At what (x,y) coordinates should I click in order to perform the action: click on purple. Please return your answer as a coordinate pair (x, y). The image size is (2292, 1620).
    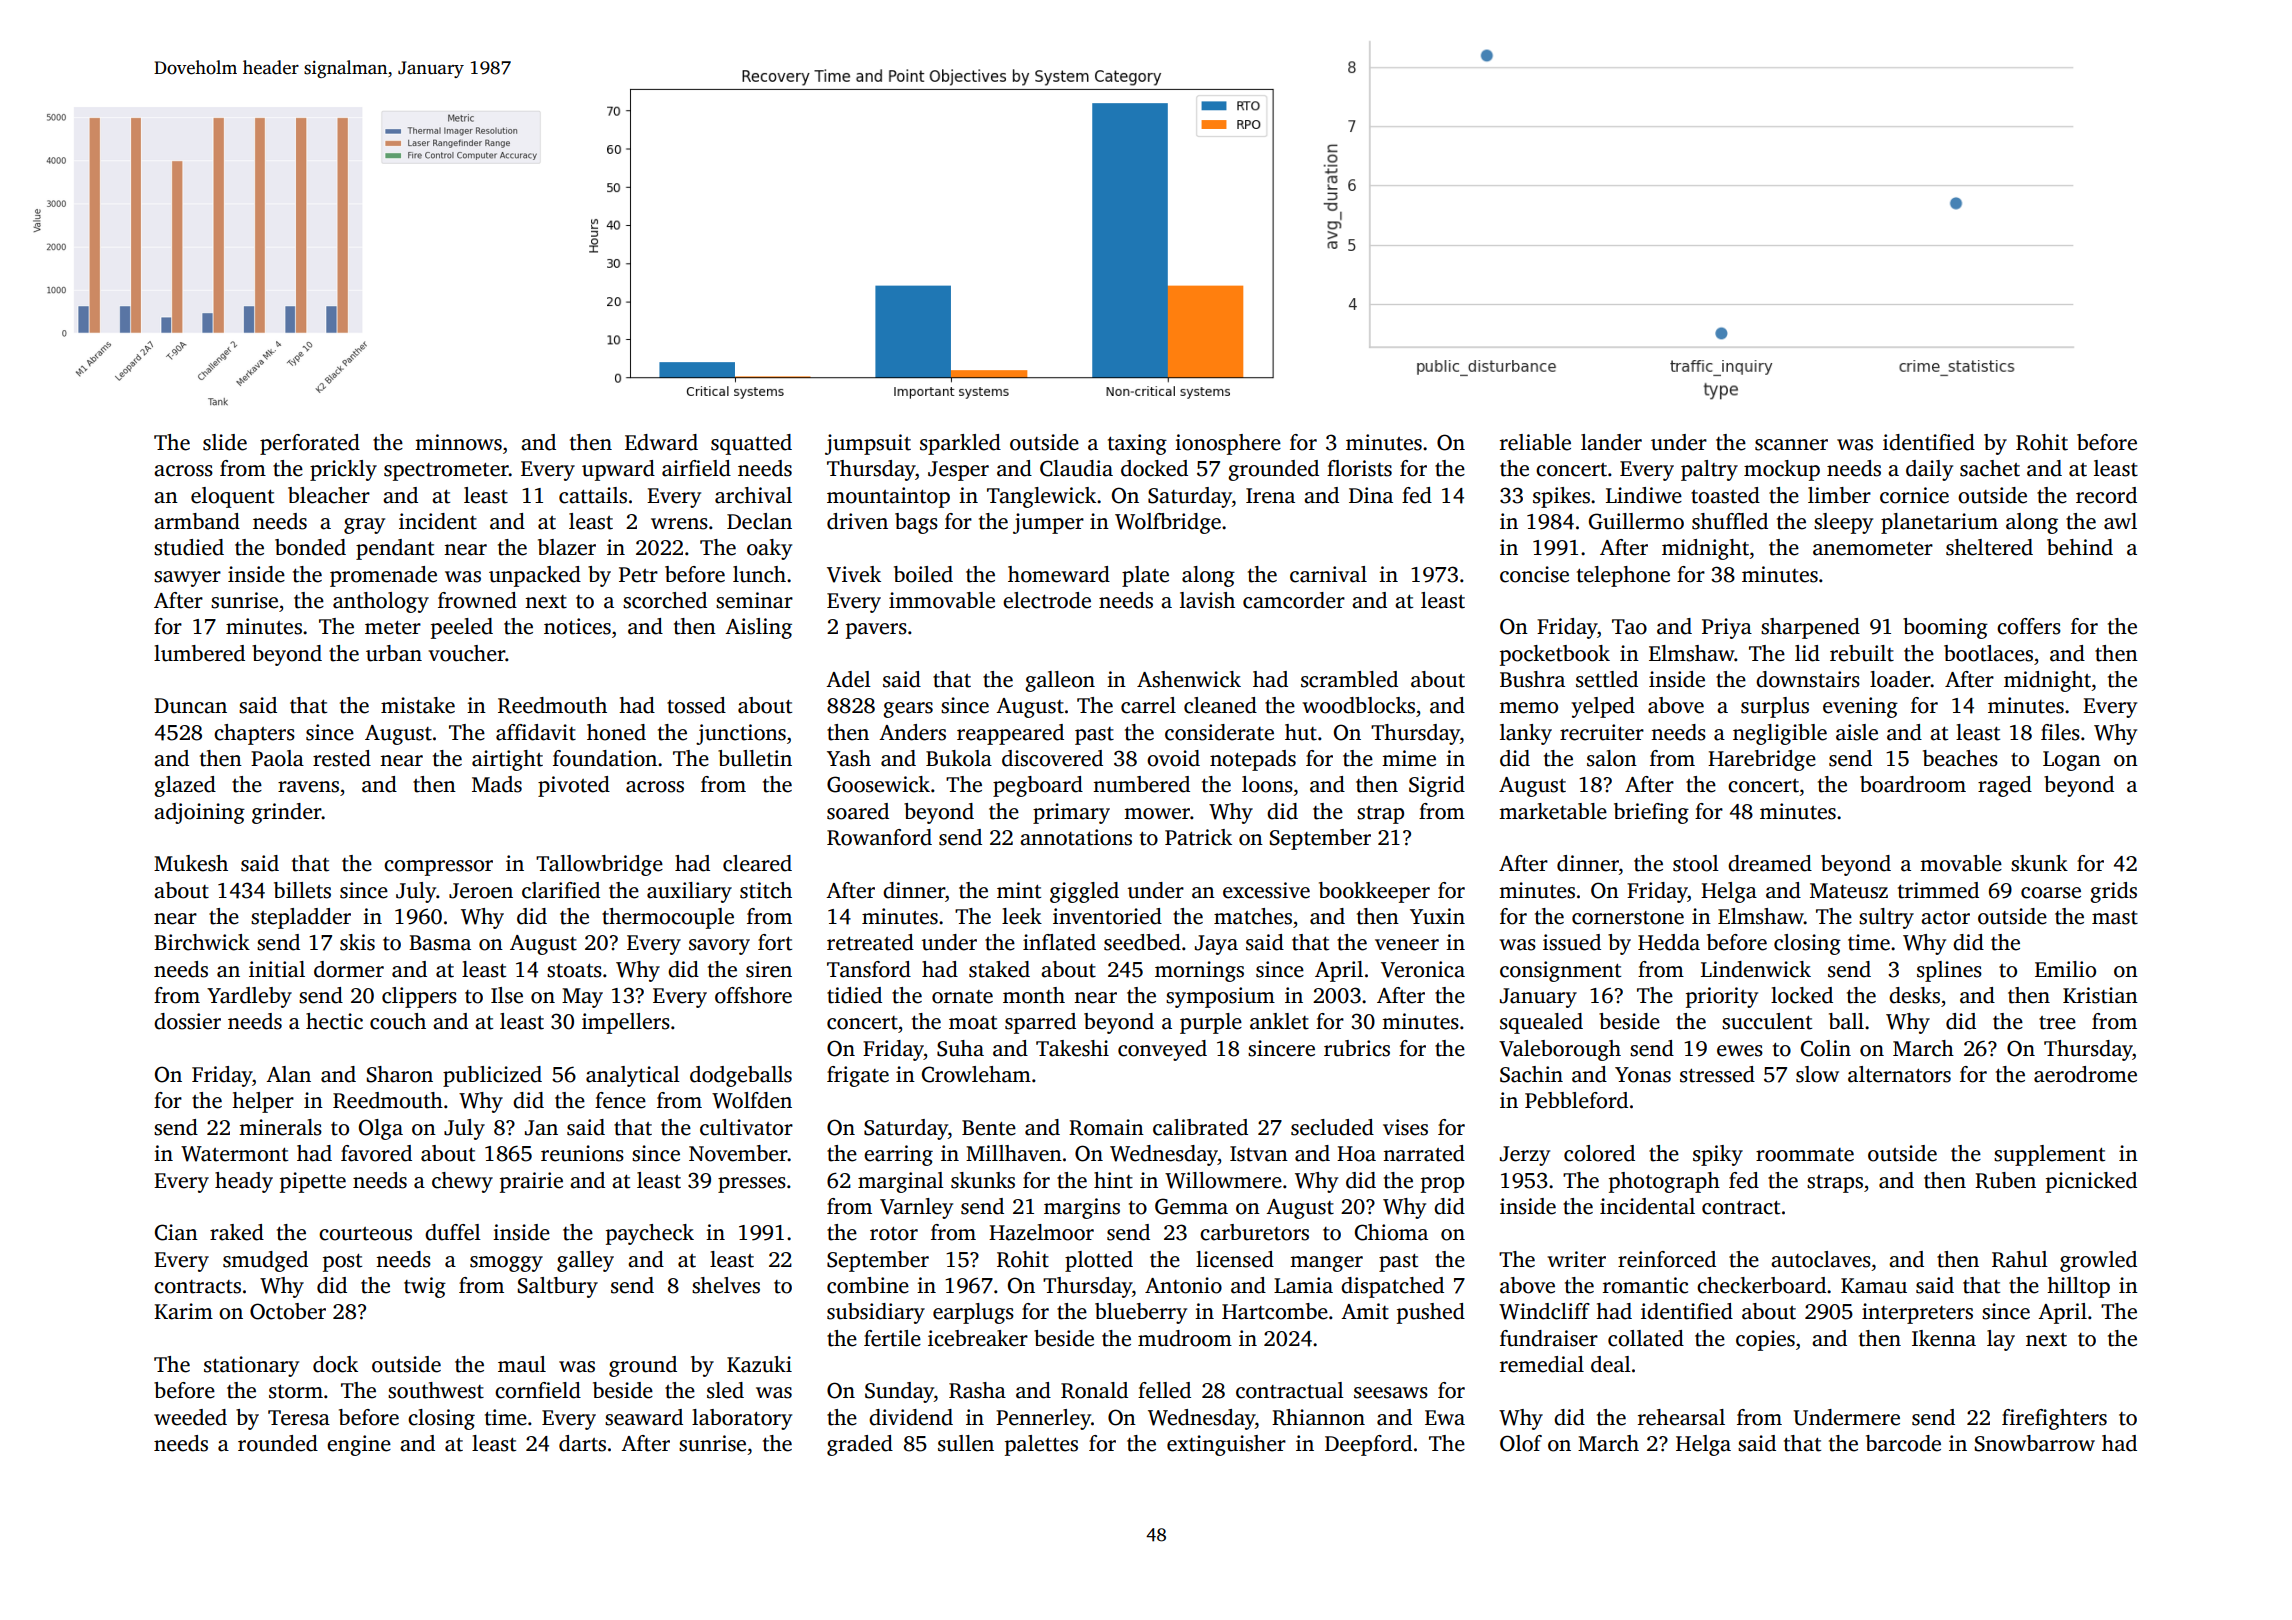
    Looking at the image, I should click on (1211, 1023).
